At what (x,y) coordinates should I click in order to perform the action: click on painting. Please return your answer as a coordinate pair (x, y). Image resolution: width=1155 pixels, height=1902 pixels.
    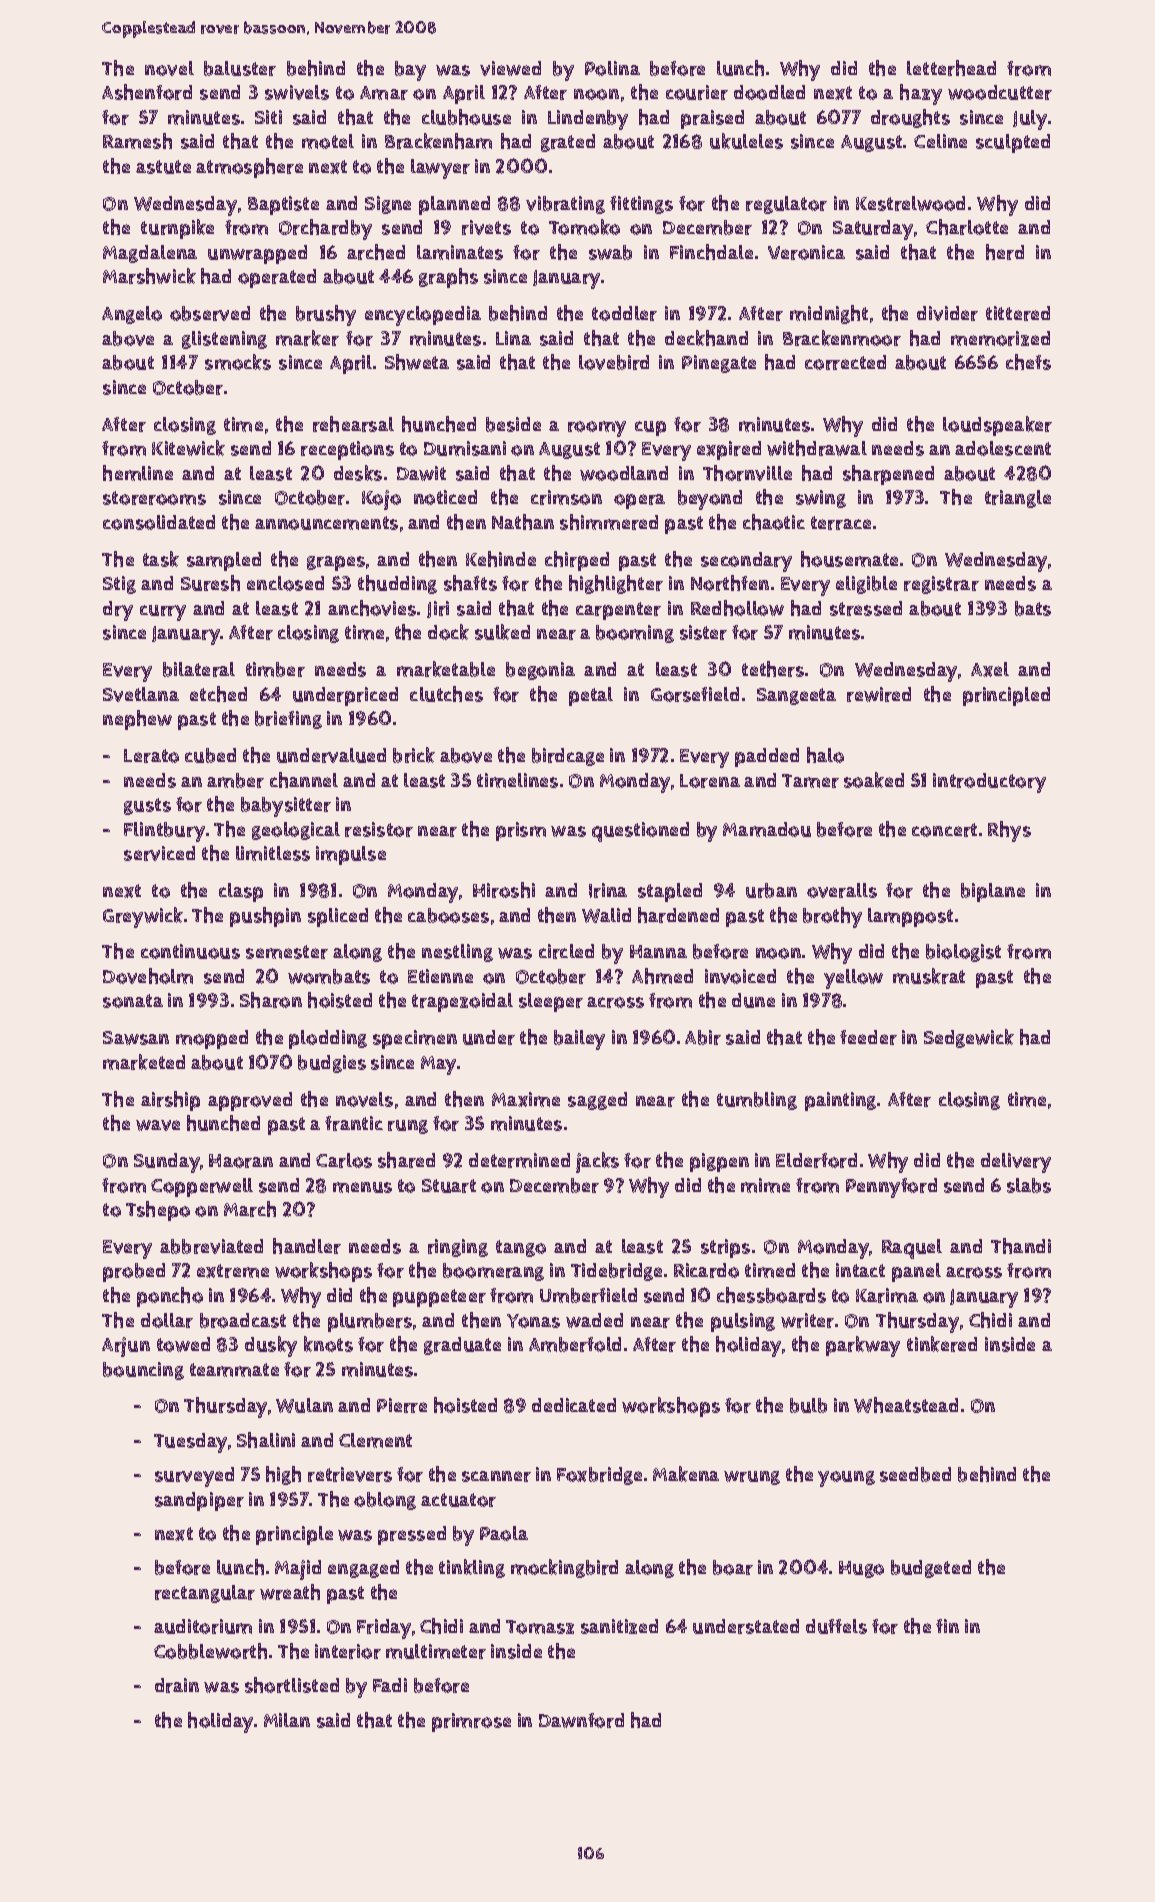
    Looking at the image, I should click on (840, 1101).
